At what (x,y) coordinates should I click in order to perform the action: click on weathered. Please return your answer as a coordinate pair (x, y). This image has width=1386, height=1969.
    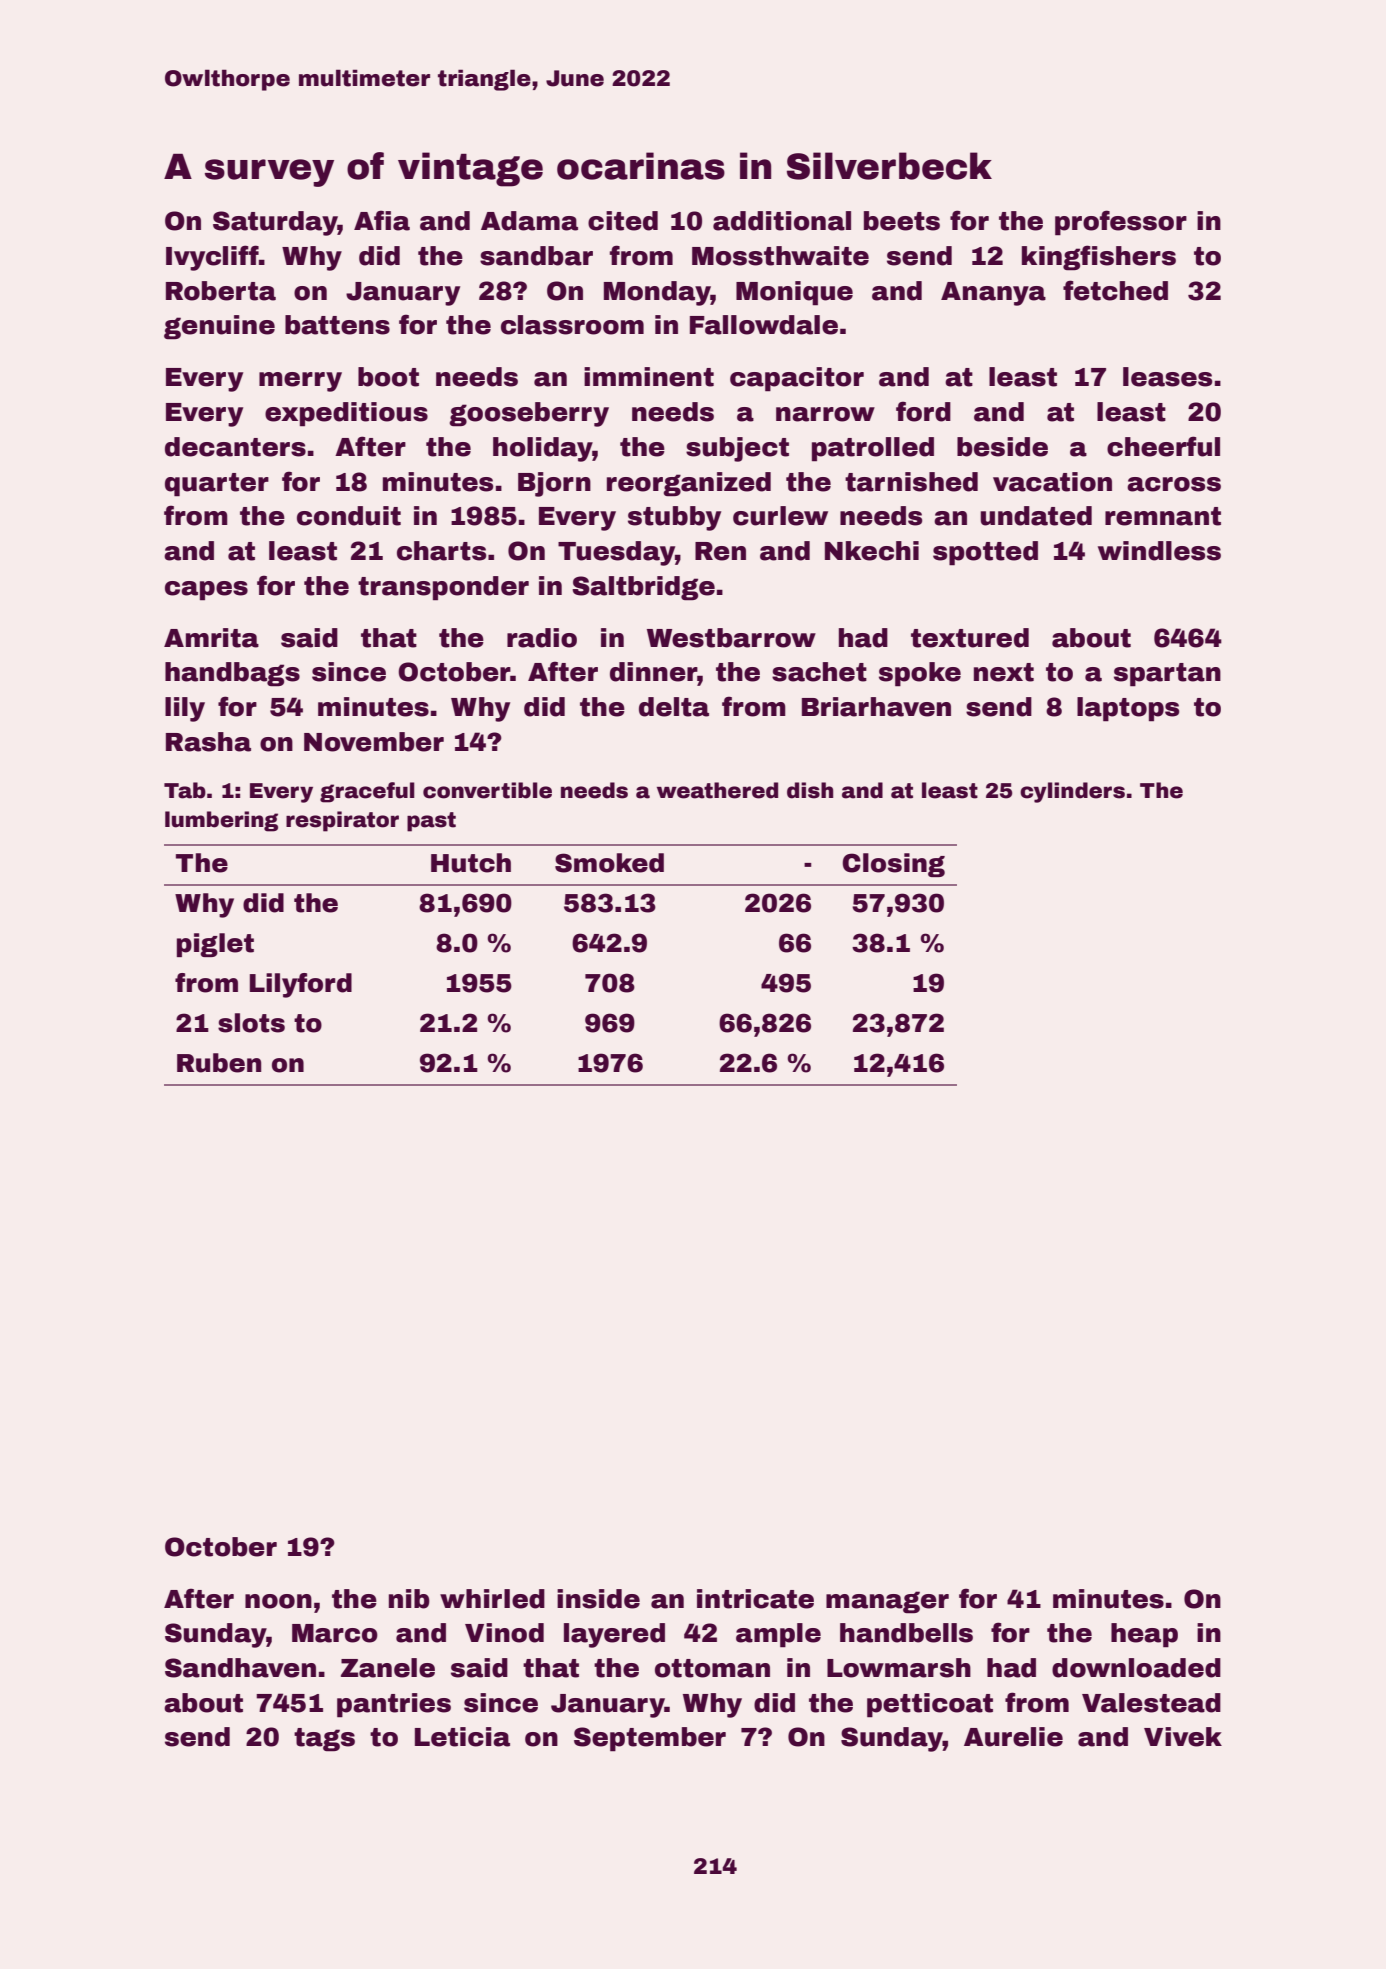
    Looking at the image, I should click on (717, 790).
